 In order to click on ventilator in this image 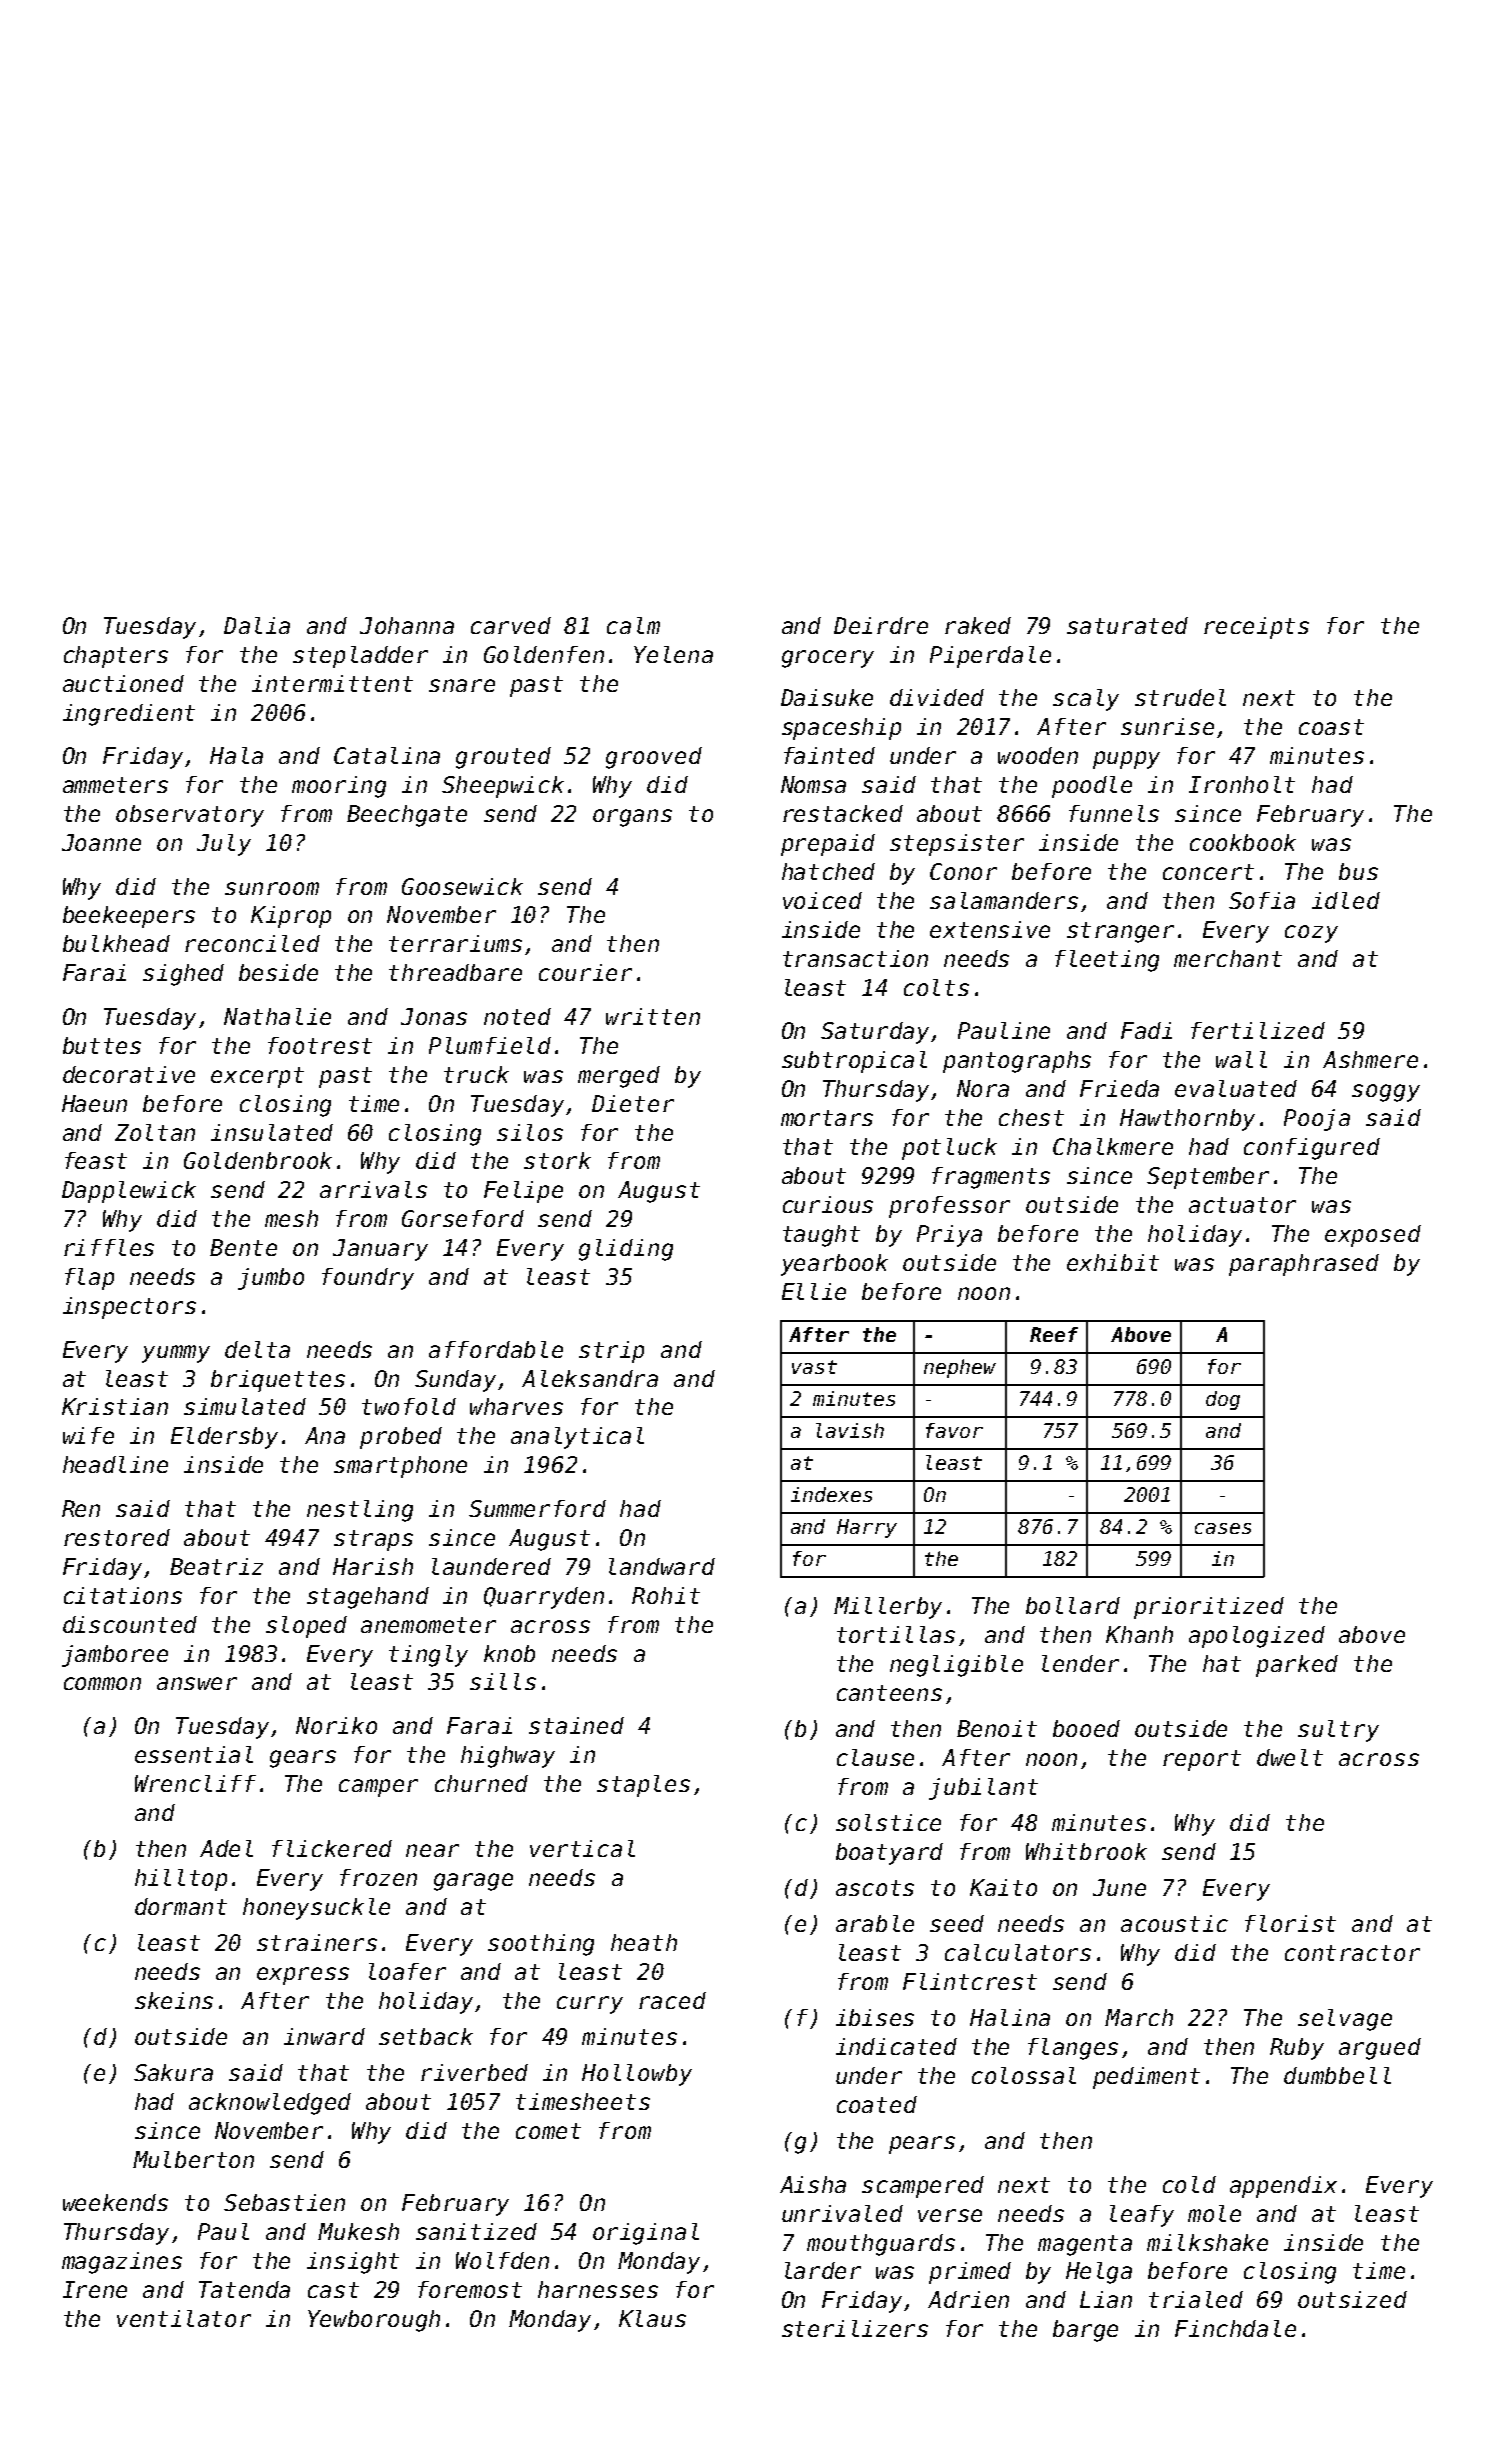, I will do `click(184, 2318)`.
